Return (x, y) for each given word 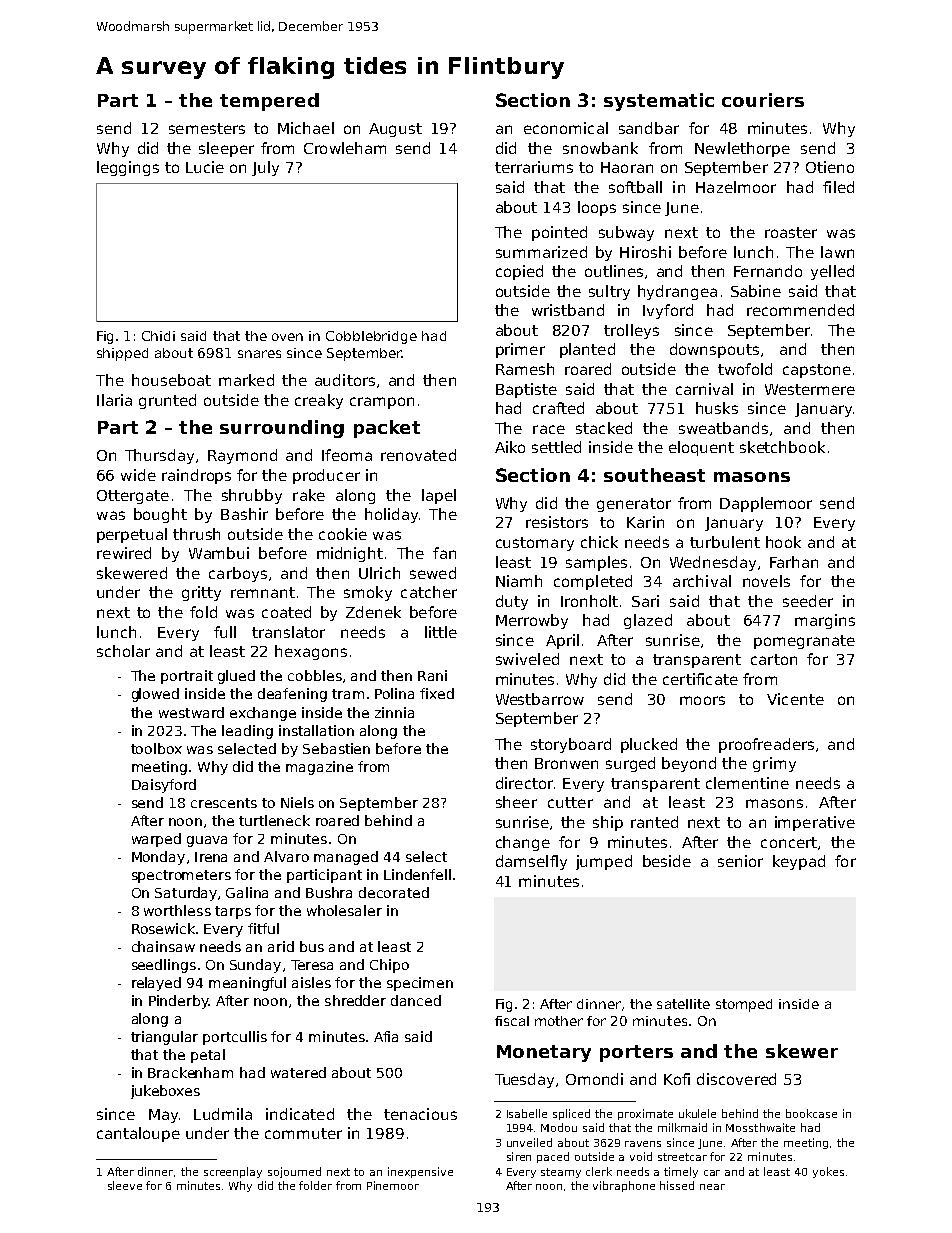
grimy (774, 764)
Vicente (795, 699)
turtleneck (274, 820)
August (395, 130)
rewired (124, 553)
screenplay (233, 1172)
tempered (269, 102)
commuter (303, 1133)
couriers (763, 100)
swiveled (527, 659)
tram (348, 694)
